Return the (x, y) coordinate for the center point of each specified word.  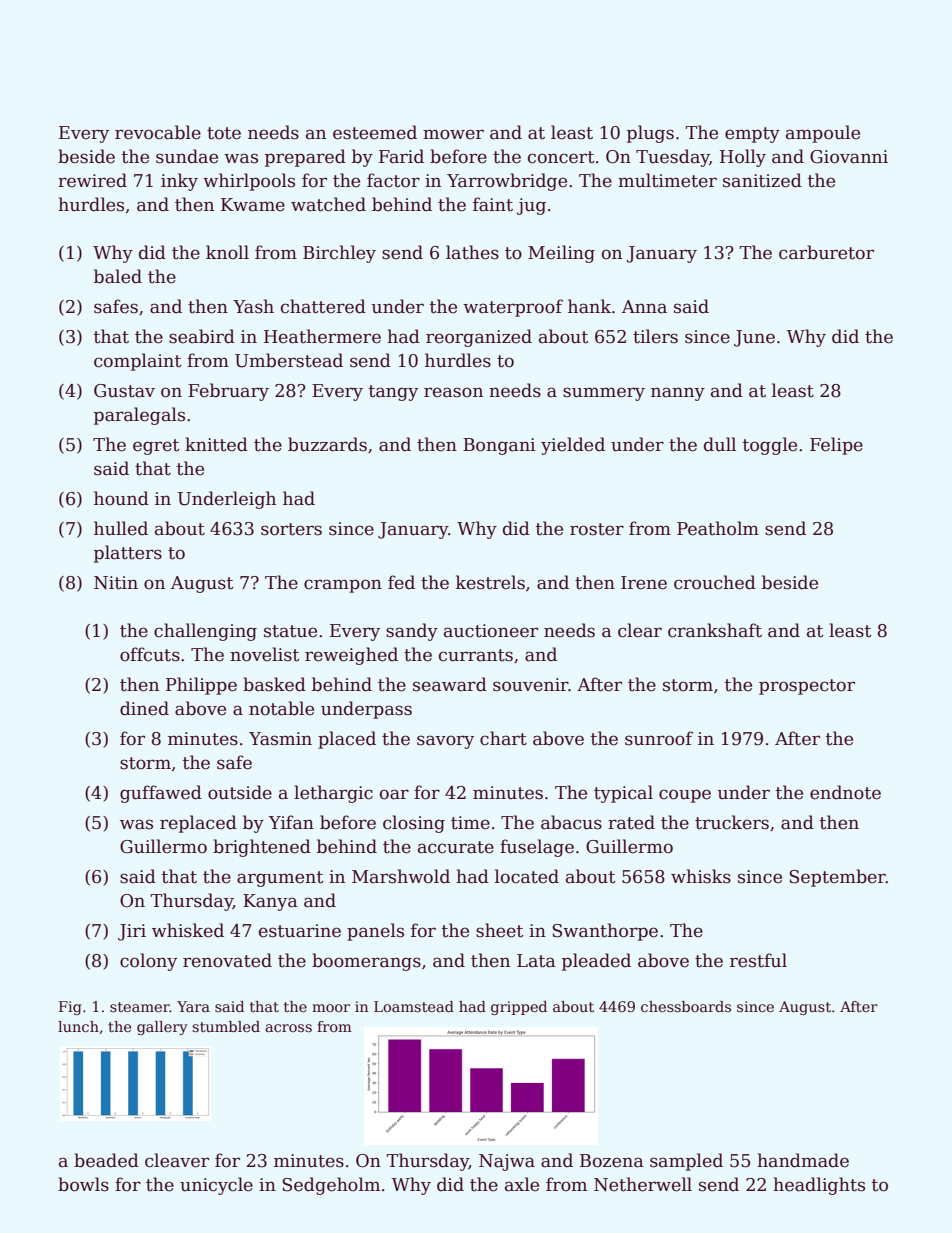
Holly (743, 158)
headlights (819, 1186)
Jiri (132, 932)
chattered (323, 306)
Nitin (116, 583)
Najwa (507, 1162)
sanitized (762, 180)
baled (118, 276)
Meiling (561, 254)
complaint (137, 362)
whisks (701, 876)
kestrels (490, 582)
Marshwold (401, 876)
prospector (807, 687)
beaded (106, 1160)
